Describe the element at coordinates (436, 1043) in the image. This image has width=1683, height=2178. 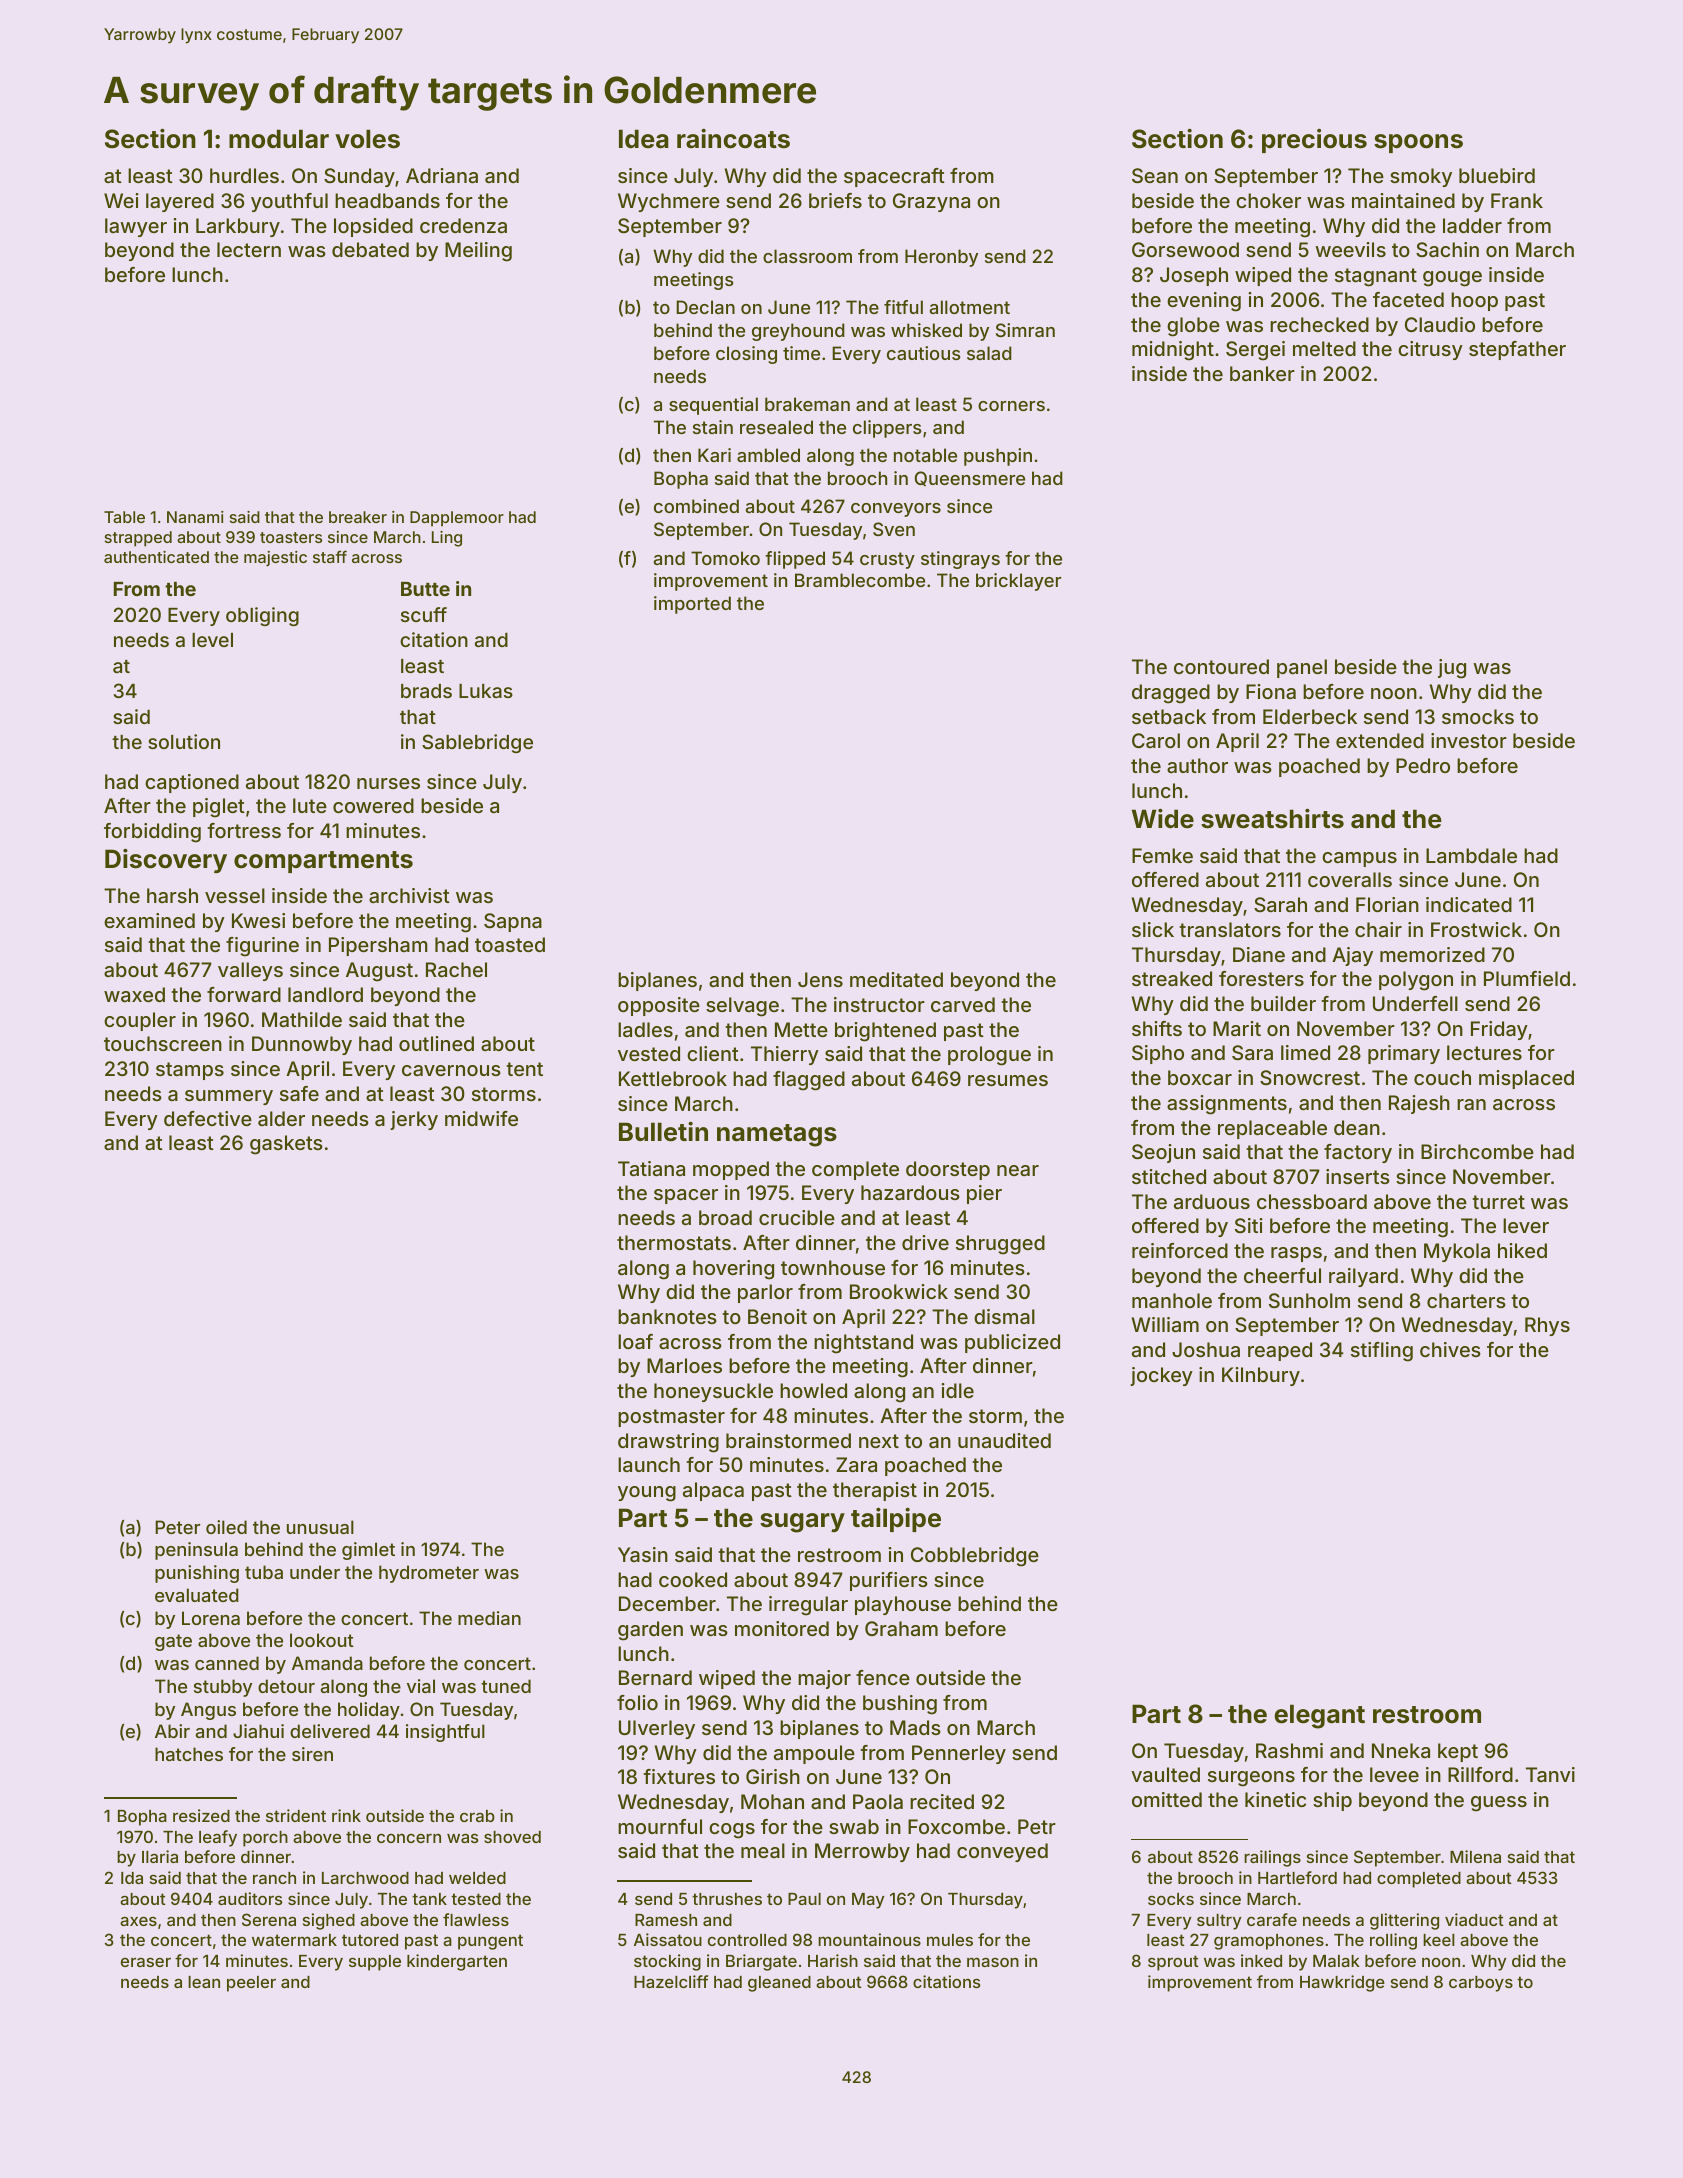
I see `outlined` at that location.
